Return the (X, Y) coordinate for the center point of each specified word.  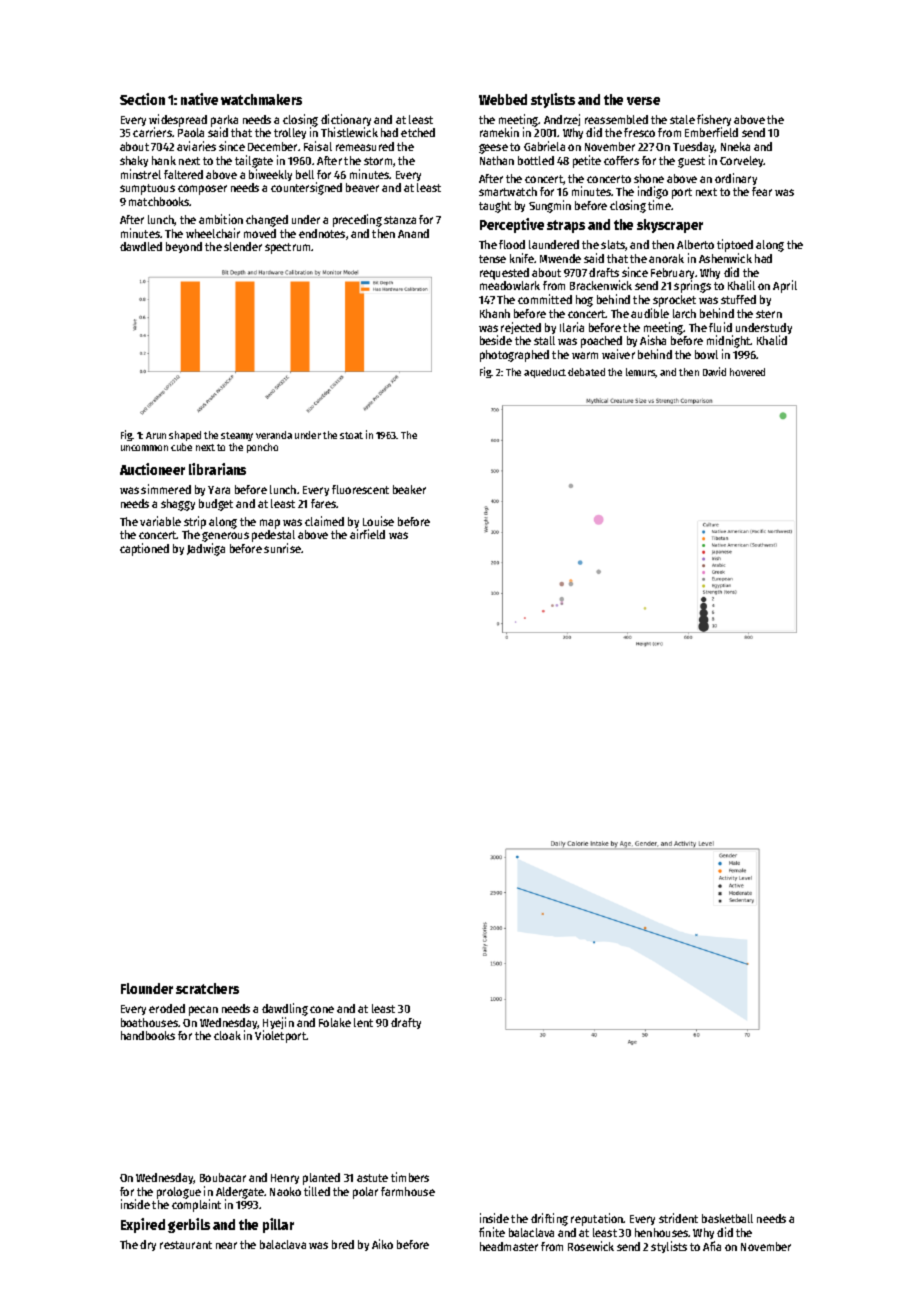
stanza (400, 220)
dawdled (141, 246)
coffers (621, 160)
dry (148, 1245)
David (714, 371)
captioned (144, 549)
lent (363, 1022)
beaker (409, 489)
